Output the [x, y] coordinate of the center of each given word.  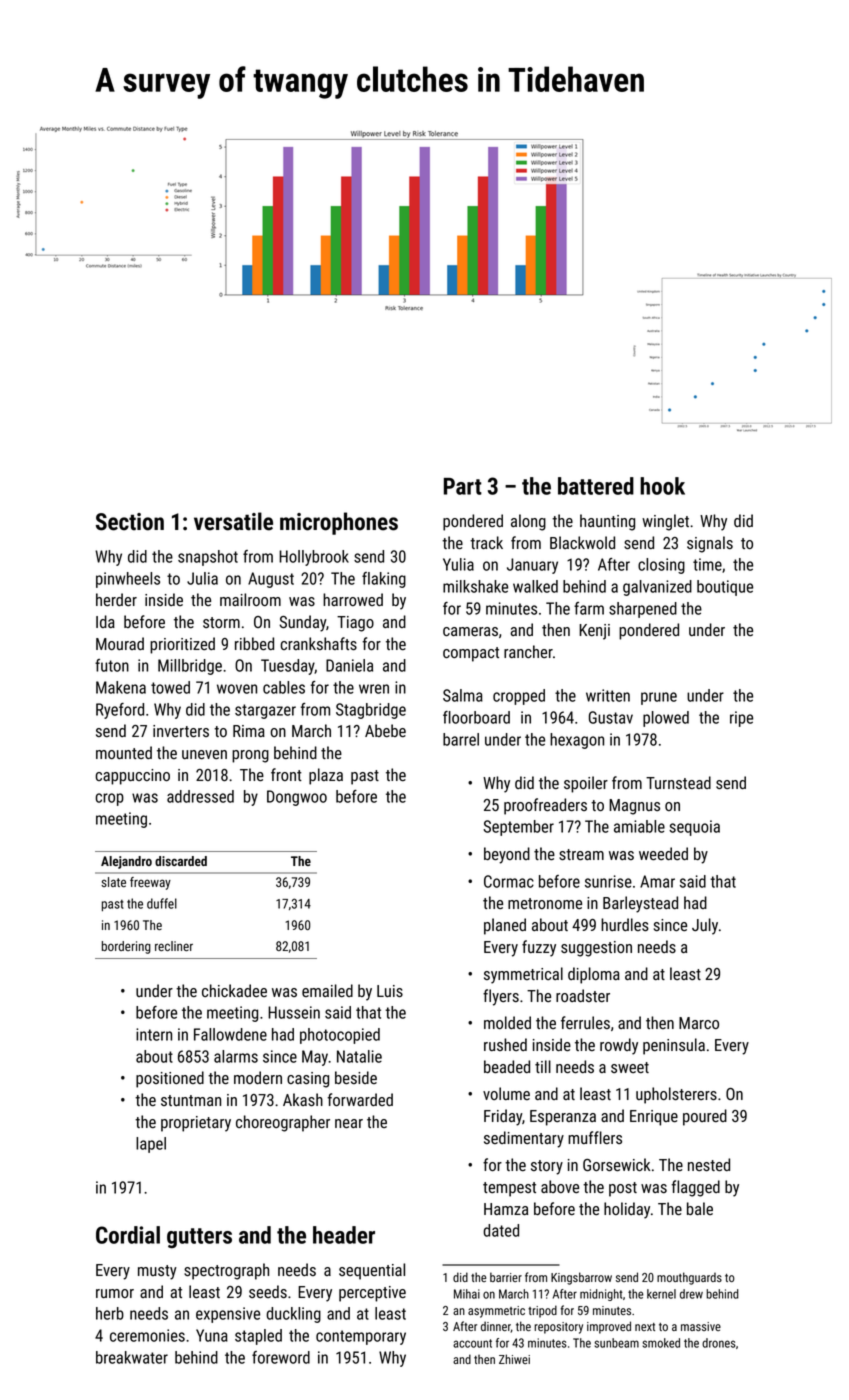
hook [662, 486]
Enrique [654, 1118]
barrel [461, 739]
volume [506, 1093]
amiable [639, 826]
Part [463, 486]
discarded [181, 861]
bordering [126, 947]
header [344, 1235]
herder [116, 599]
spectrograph [226, 1271]
